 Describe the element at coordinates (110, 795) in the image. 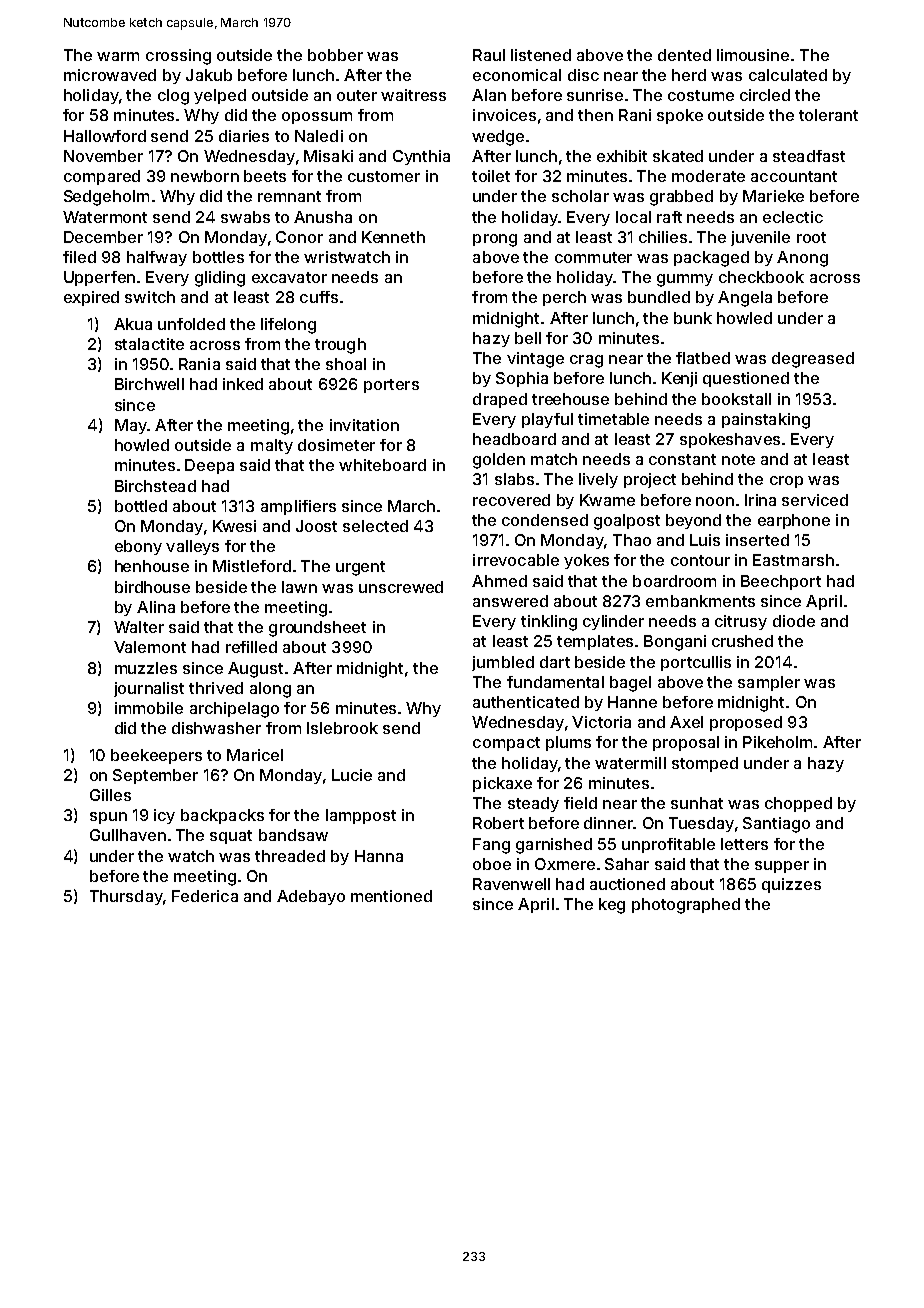

I see `Gilles` at that location.
